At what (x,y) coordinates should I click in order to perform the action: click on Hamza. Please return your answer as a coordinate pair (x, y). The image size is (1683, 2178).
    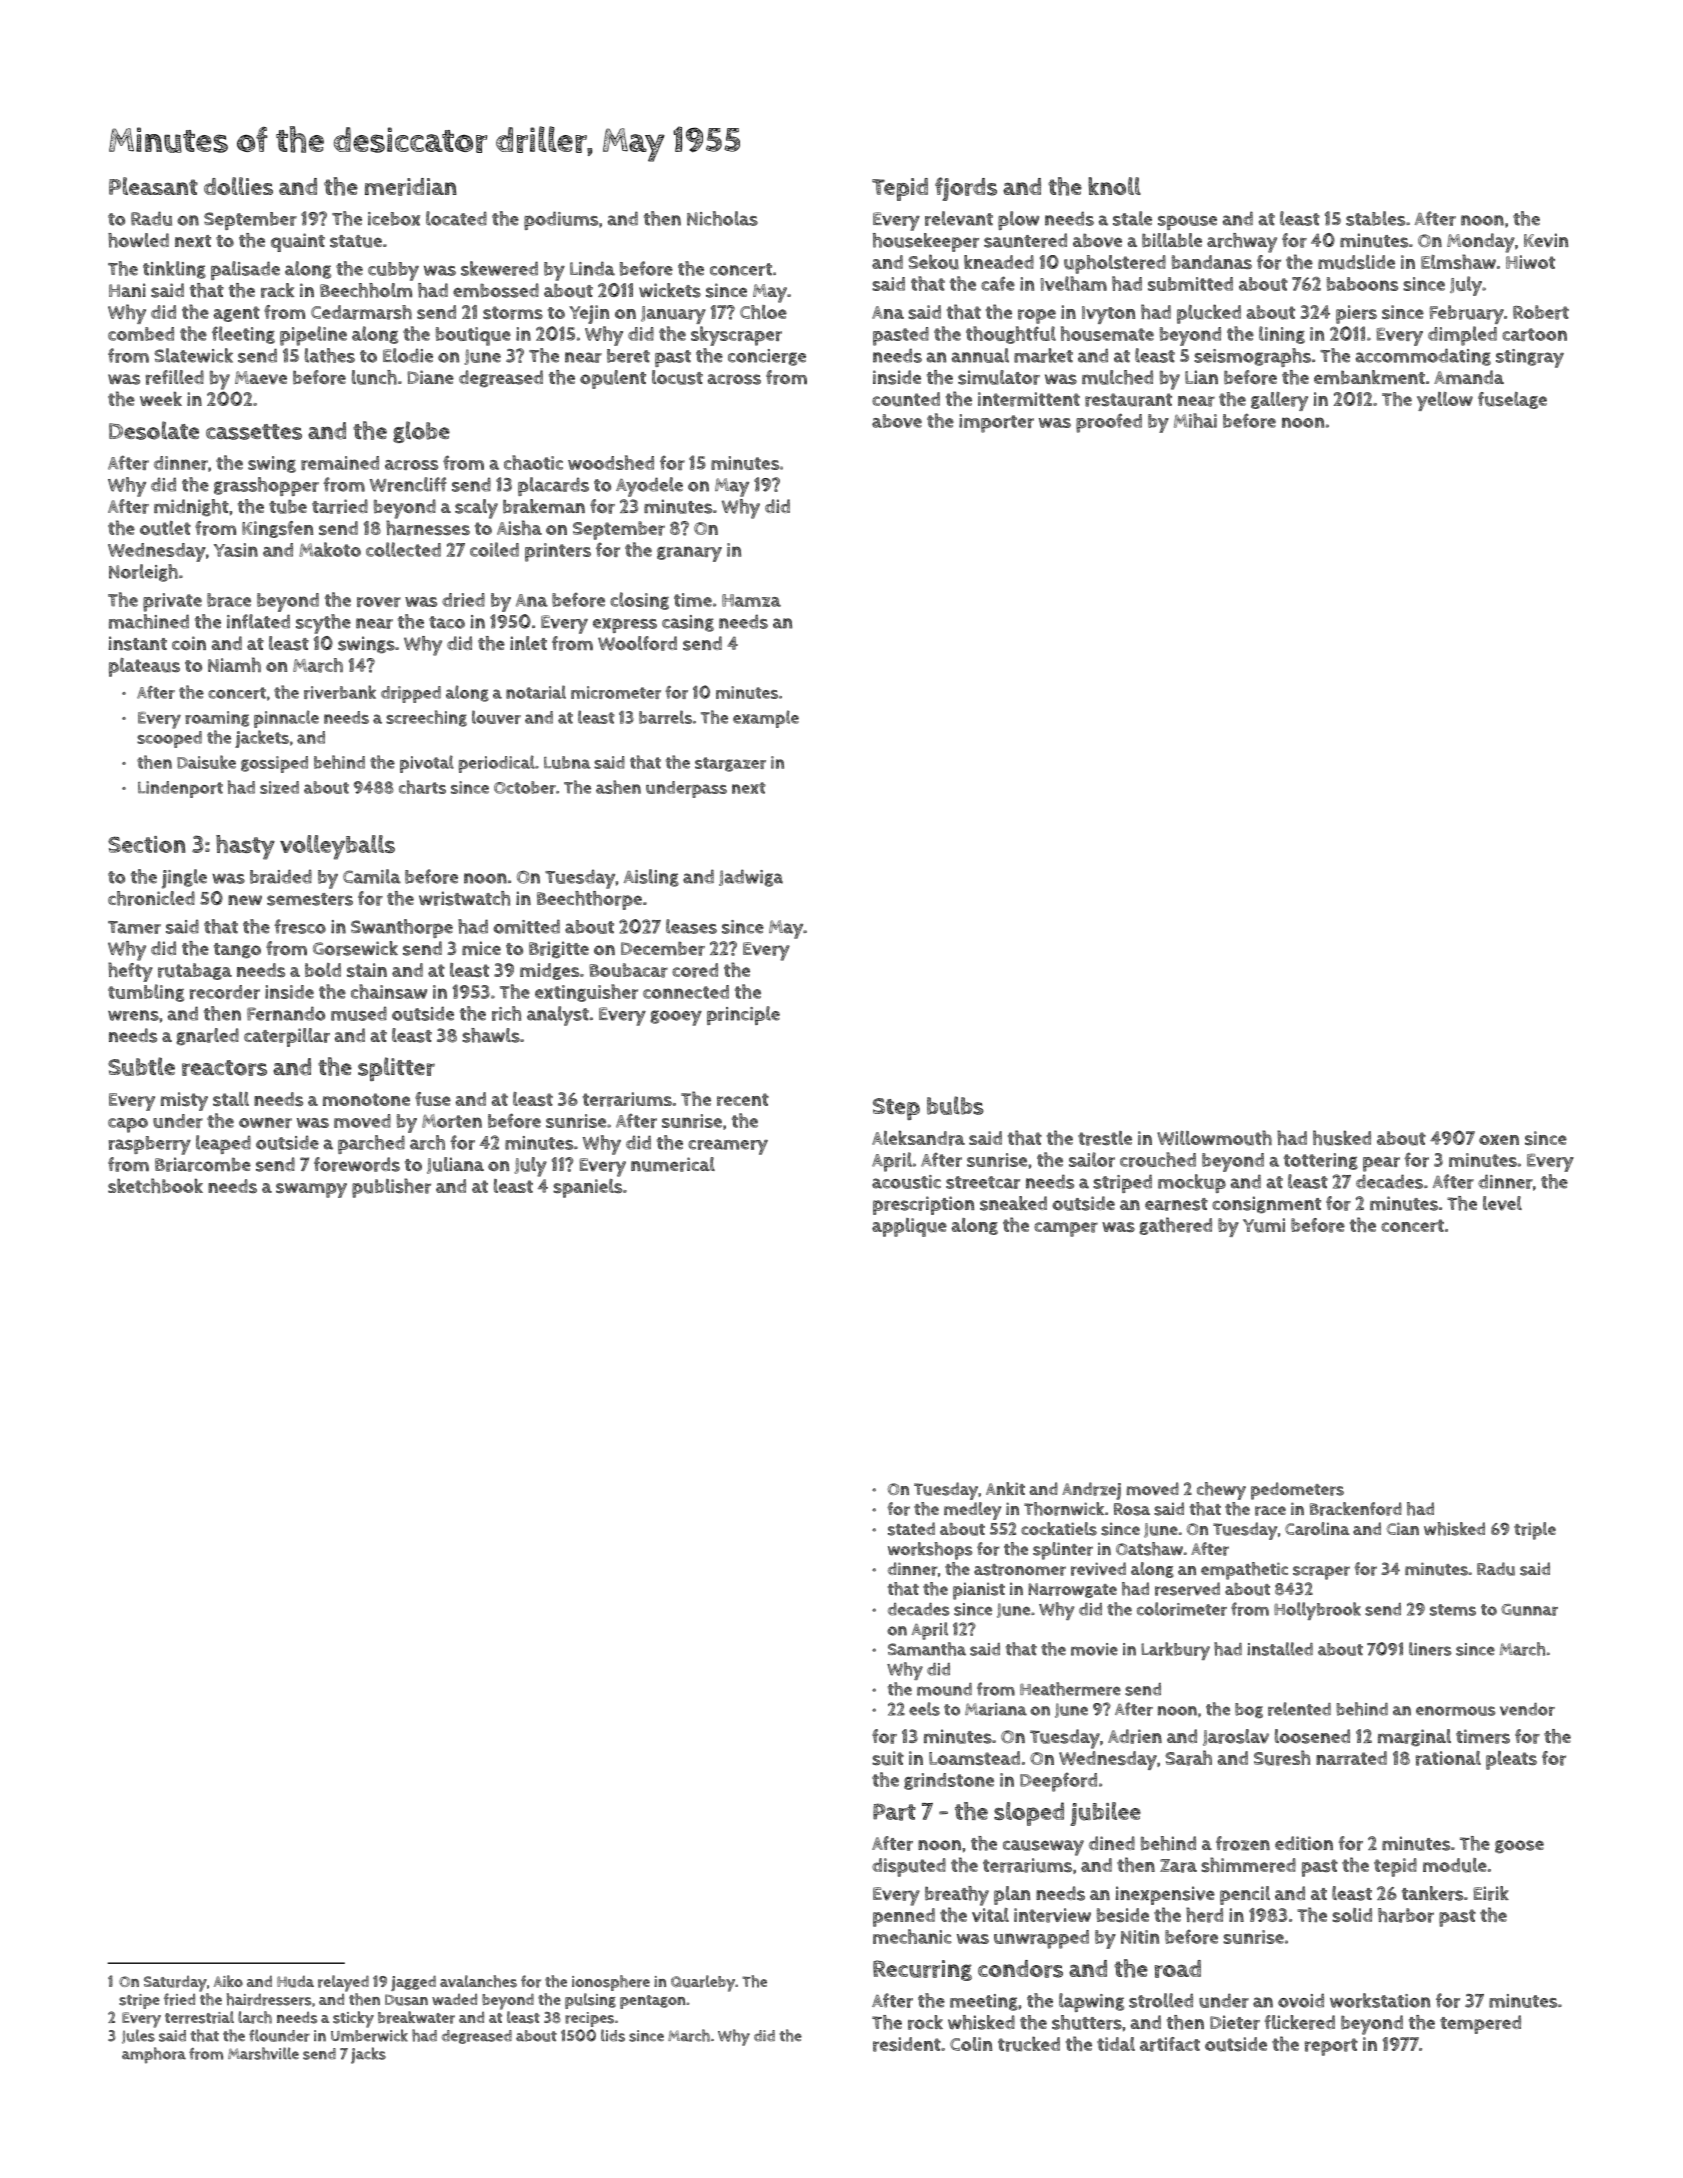
    Looking at the image, I should click on (751, 600).
